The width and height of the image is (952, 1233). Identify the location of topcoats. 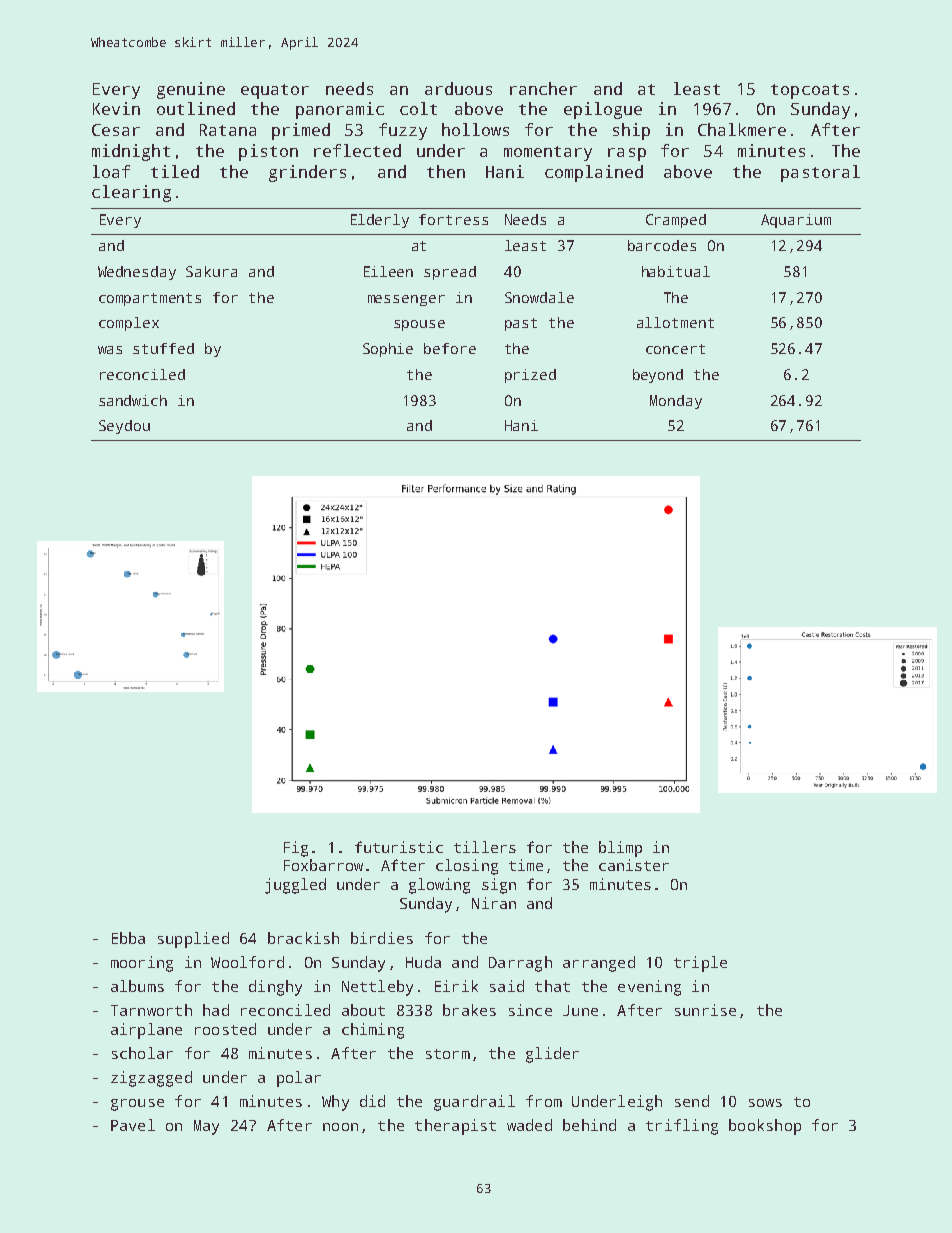
(810, 91).
